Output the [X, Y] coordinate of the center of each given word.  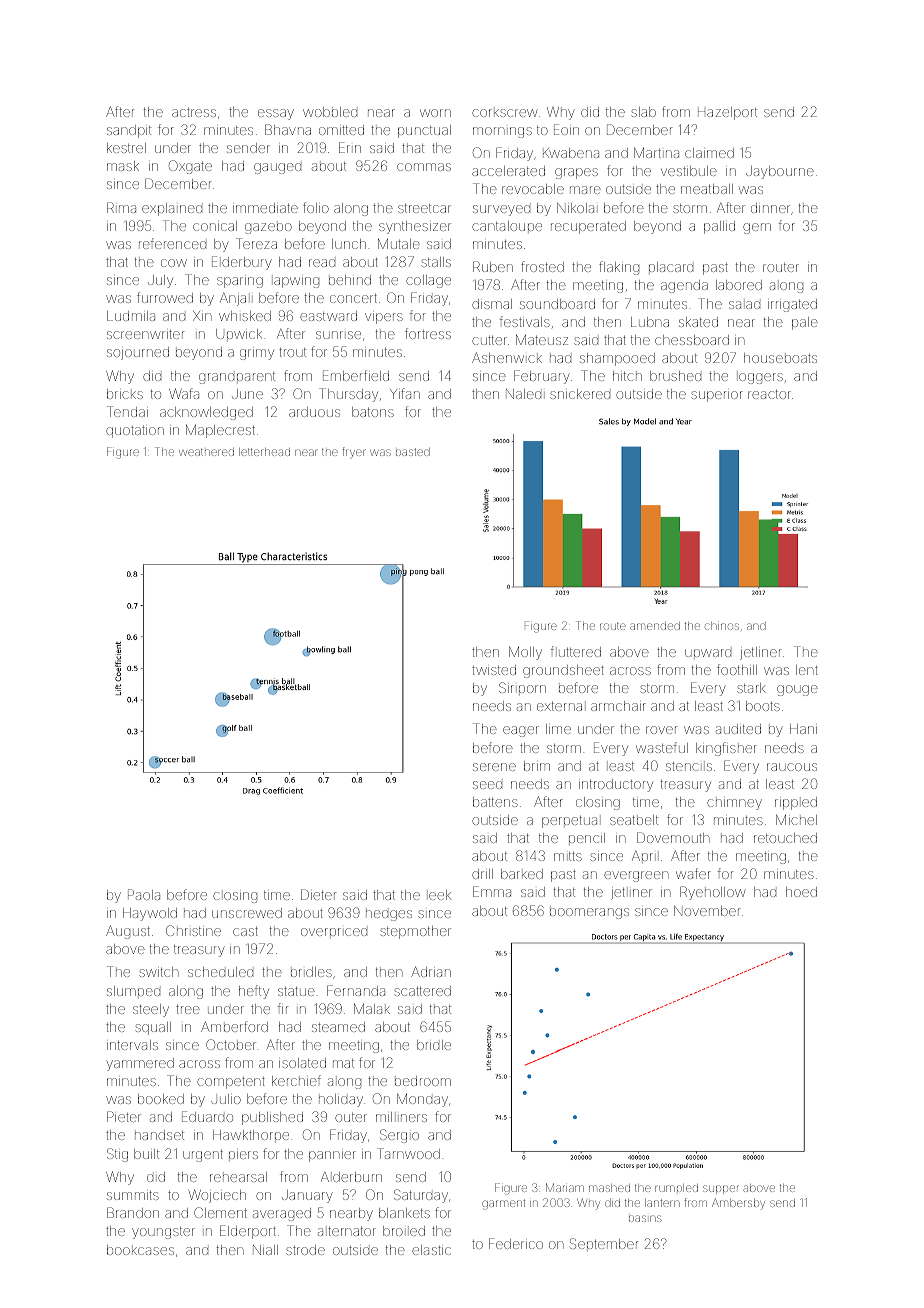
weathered [206, 452]
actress [194, 112]
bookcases [140, 1250]
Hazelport [727, 113]
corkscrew [505, 113]
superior [717, 396]
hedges [389, 915]
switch [159, 972]
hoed [801, 892]
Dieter [318, 894]
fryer [354, 453]
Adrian [431, 971]
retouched [785, 838]
